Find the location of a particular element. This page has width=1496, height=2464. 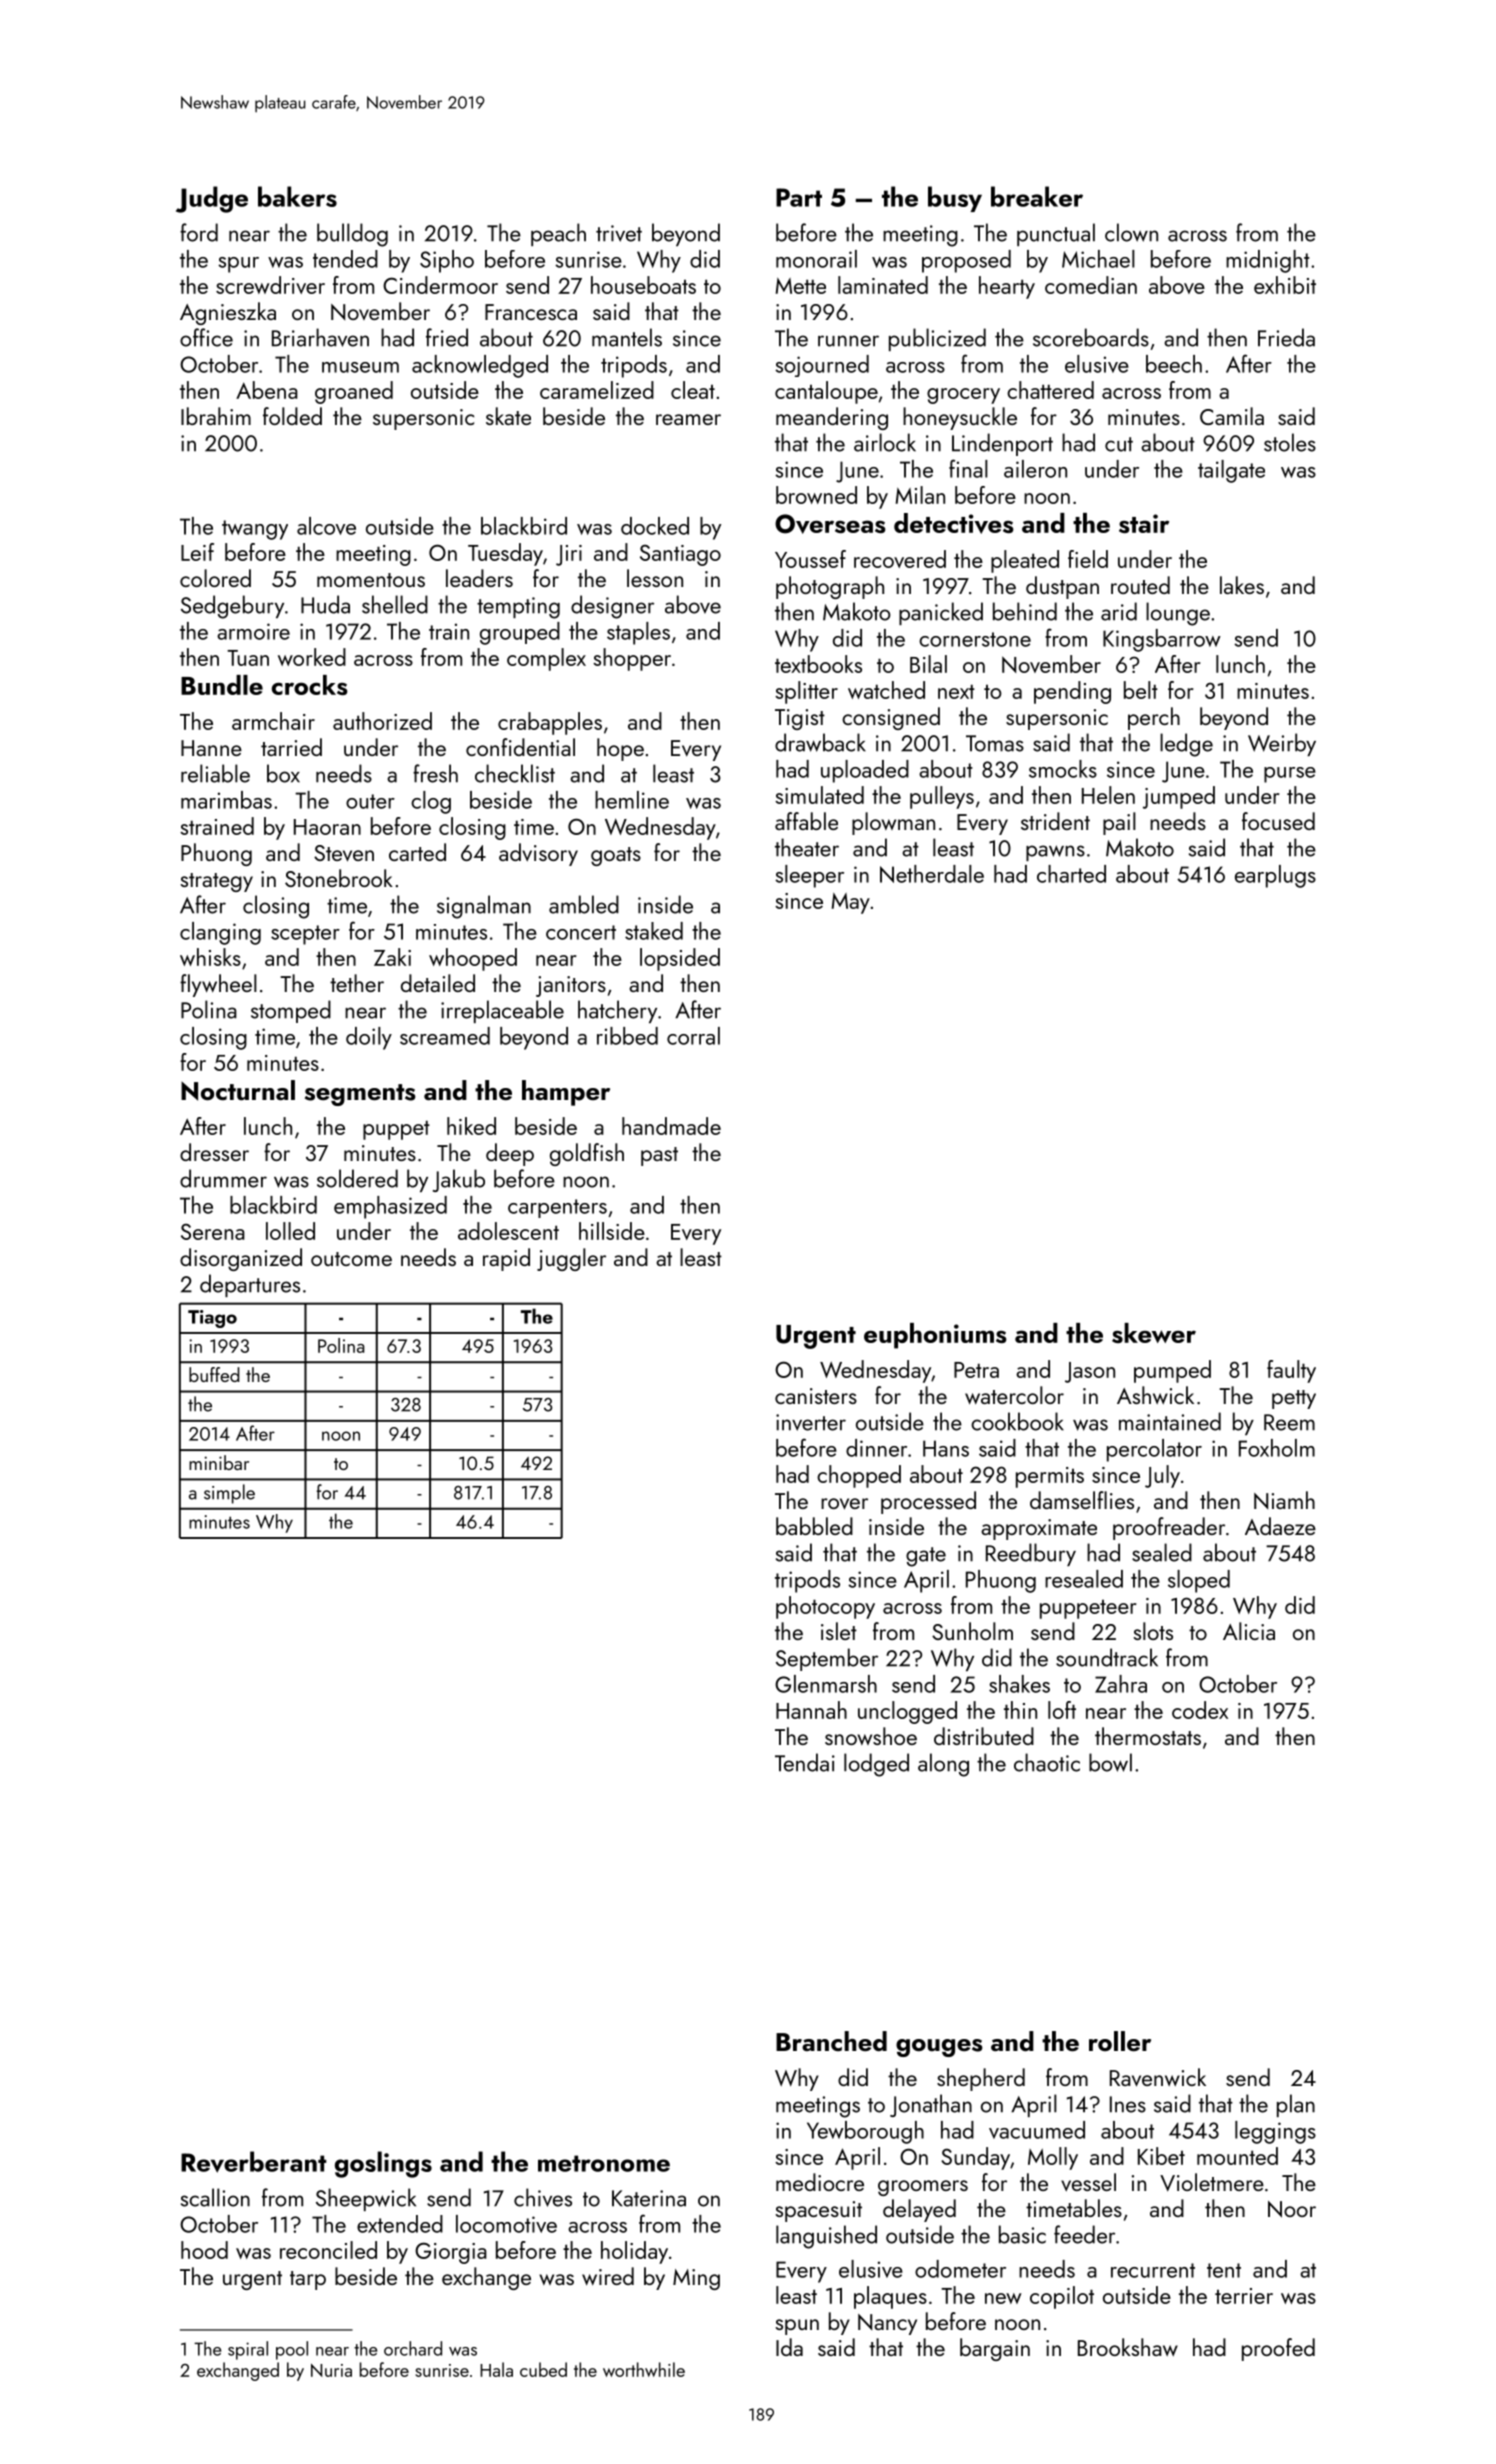

monorail is located at coordinates (816, 259).
